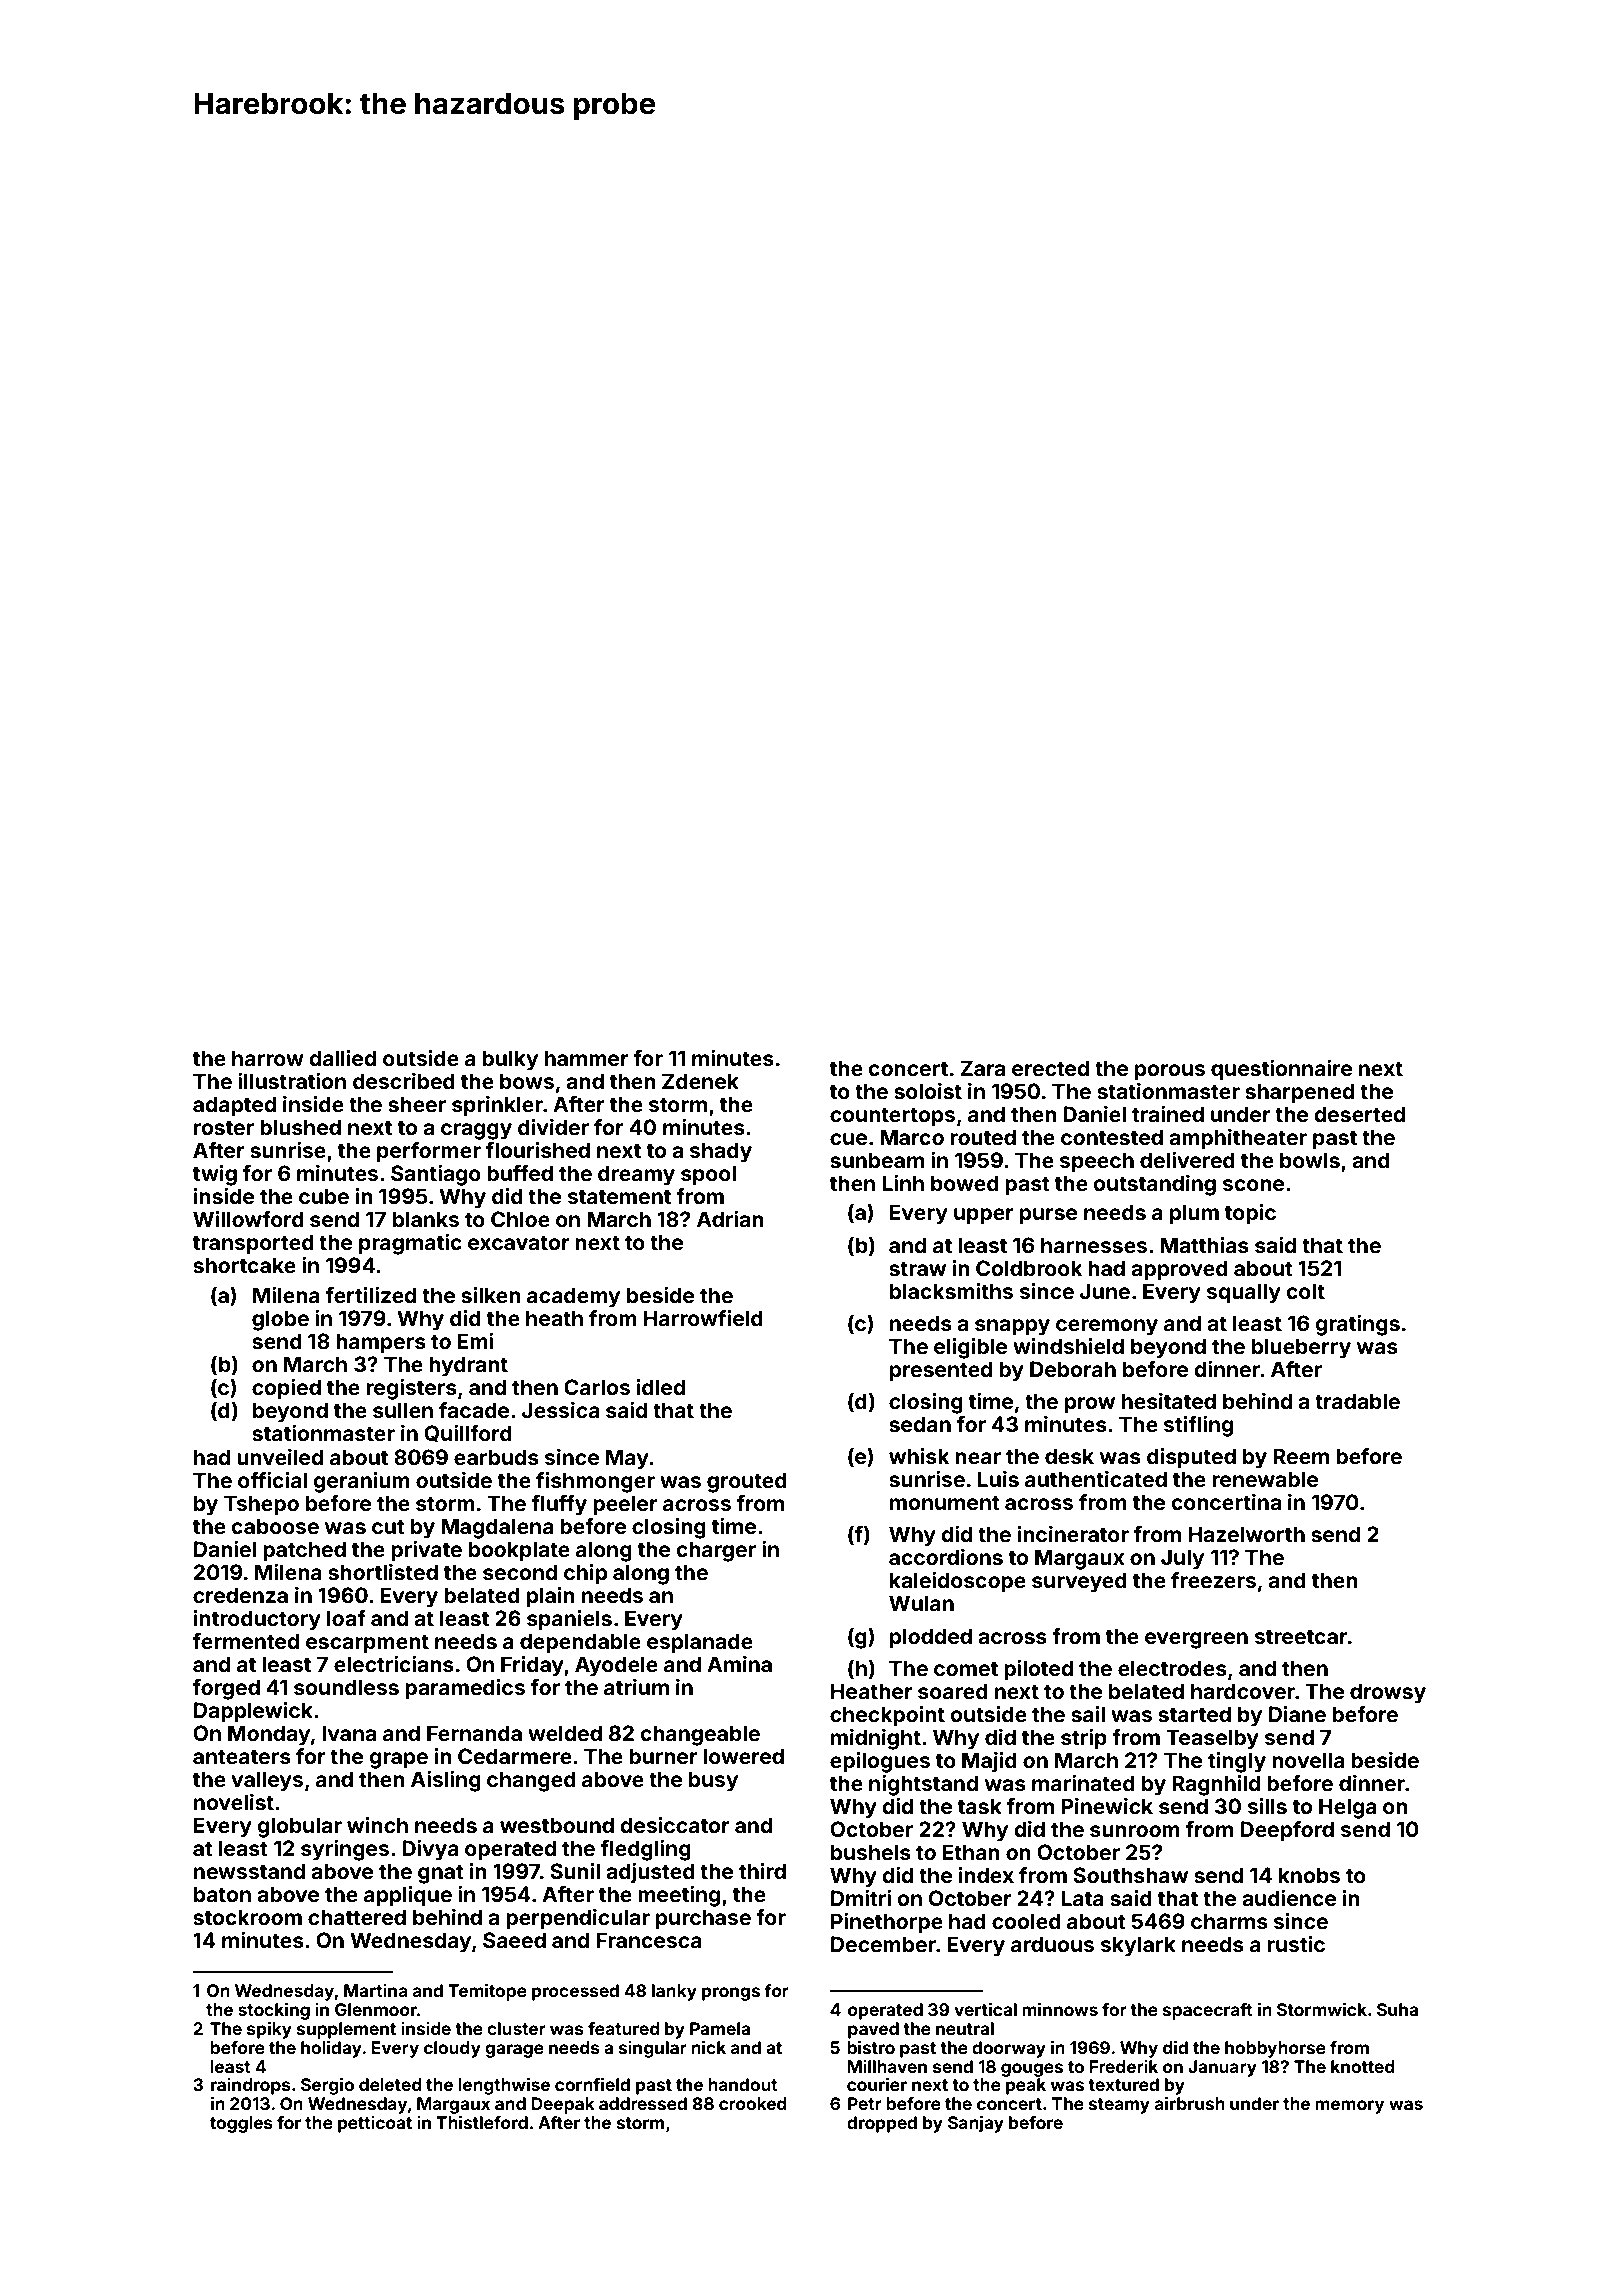  I want to click on sedan, so click(920, 1424).
